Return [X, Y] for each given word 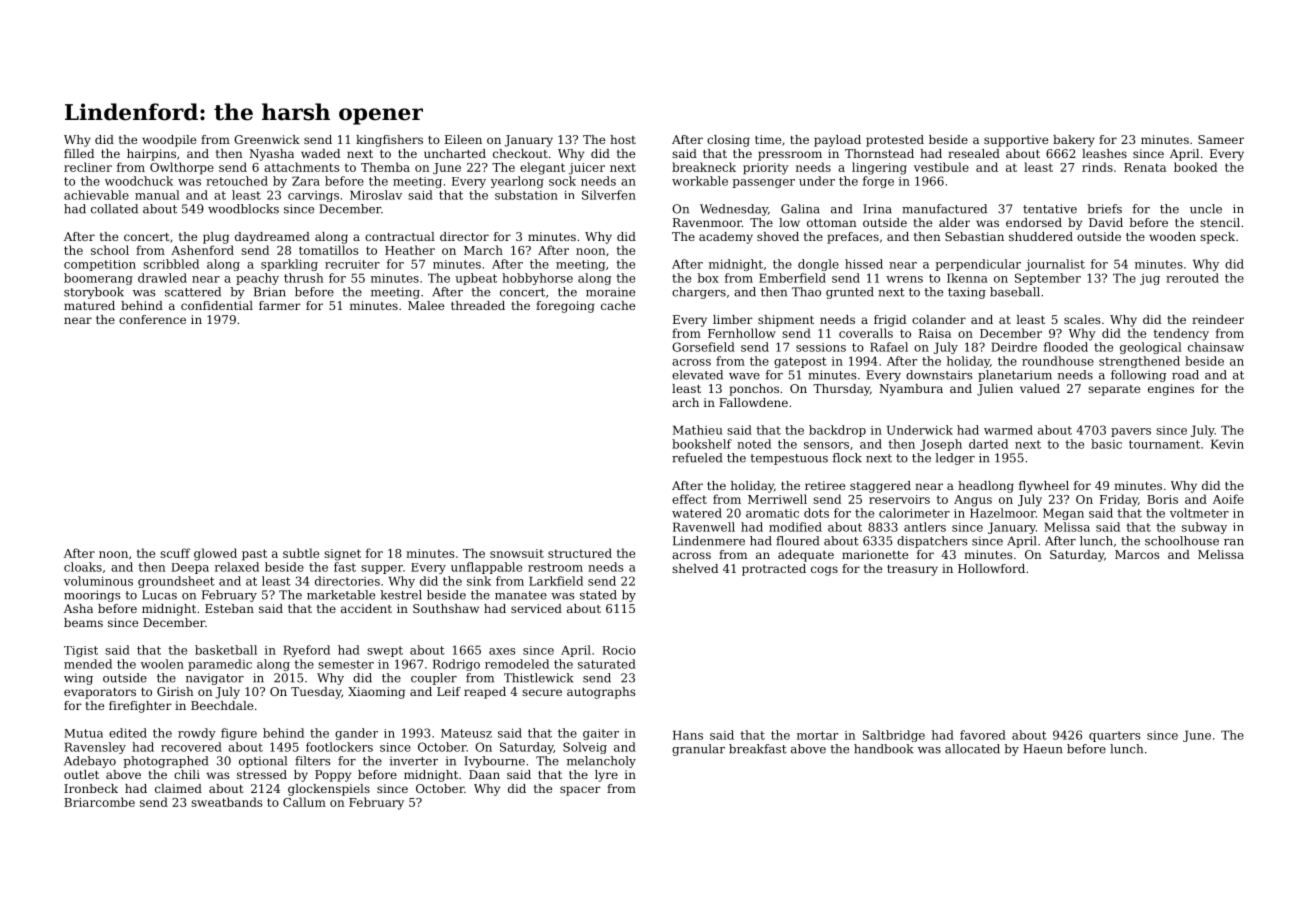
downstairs [939, 375]
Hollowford [991, 568]
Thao [806, 292]
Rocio [619, 650]
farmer [280, 305]
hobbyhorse [537, 279]
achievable [96, 195]
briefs [1104, 209]
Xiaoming [376, 693]
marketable [341, 595]
